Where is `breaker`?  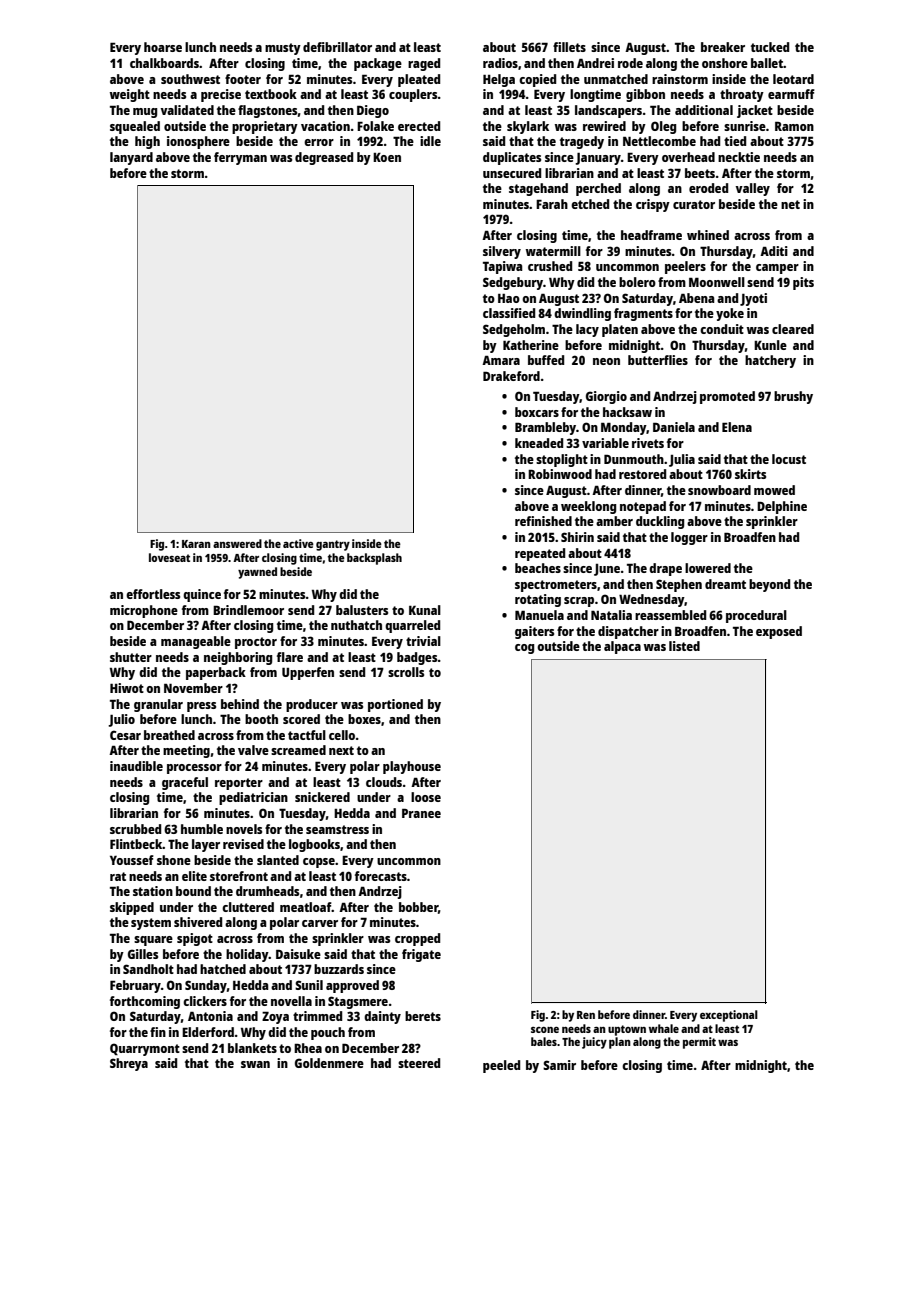 breaker is located at coordinates (723, 47).
